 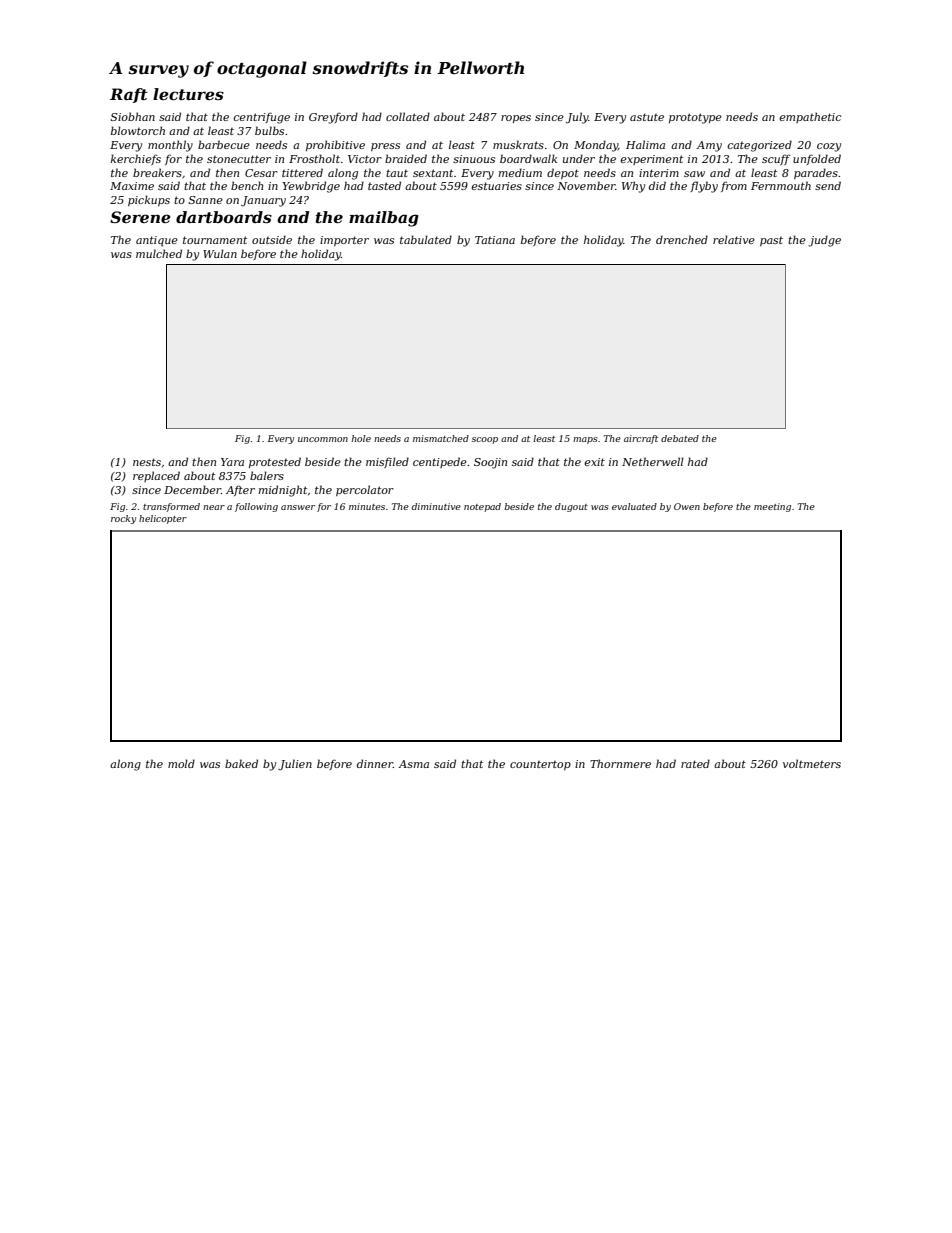 I want to click on Victor, so click(x=365, y=159).
